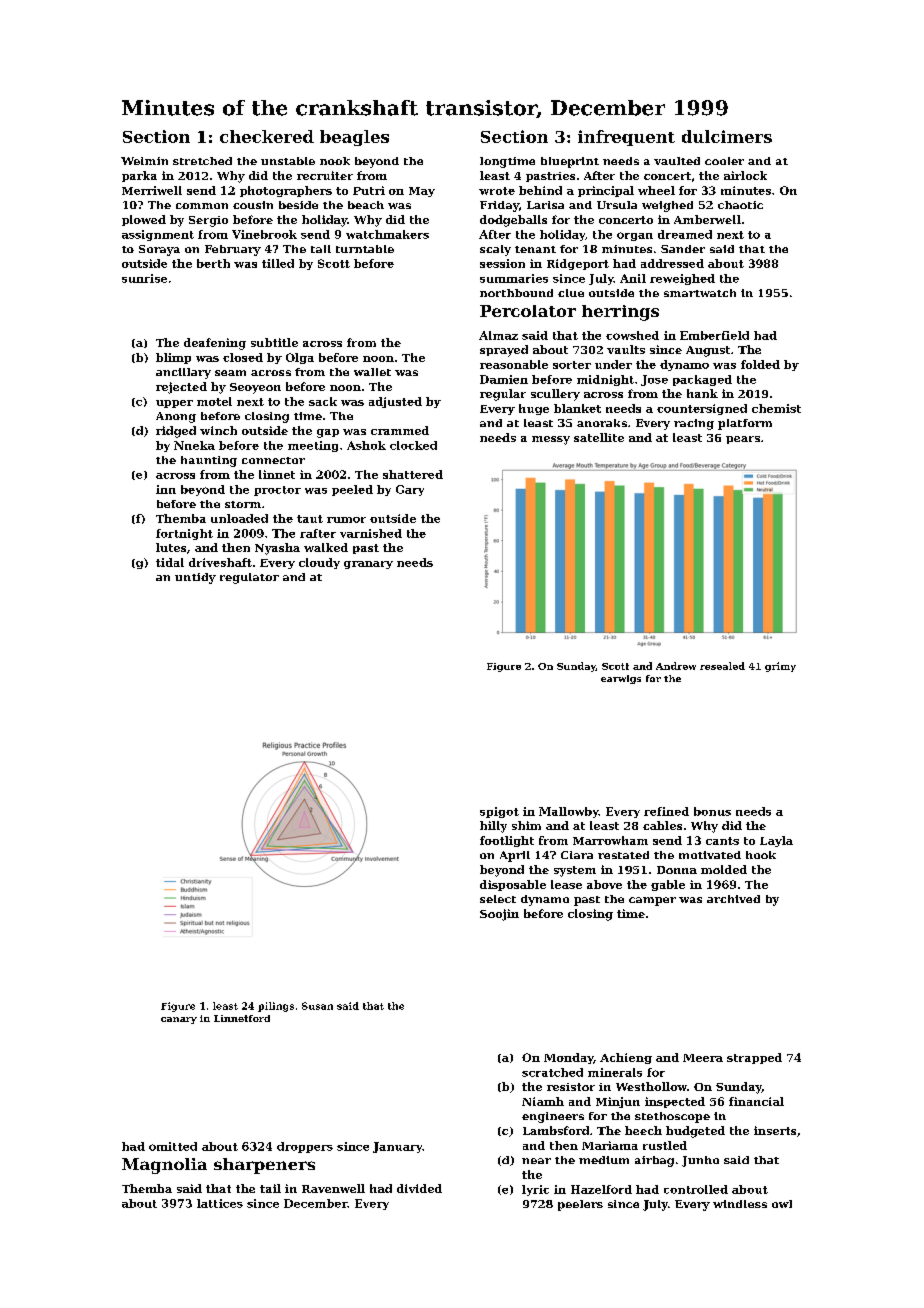 The image size is (924, 1308). What do you see at coordinates (144, 278) in the image?
I see `sunrise` at bounding box center [144, 278].
